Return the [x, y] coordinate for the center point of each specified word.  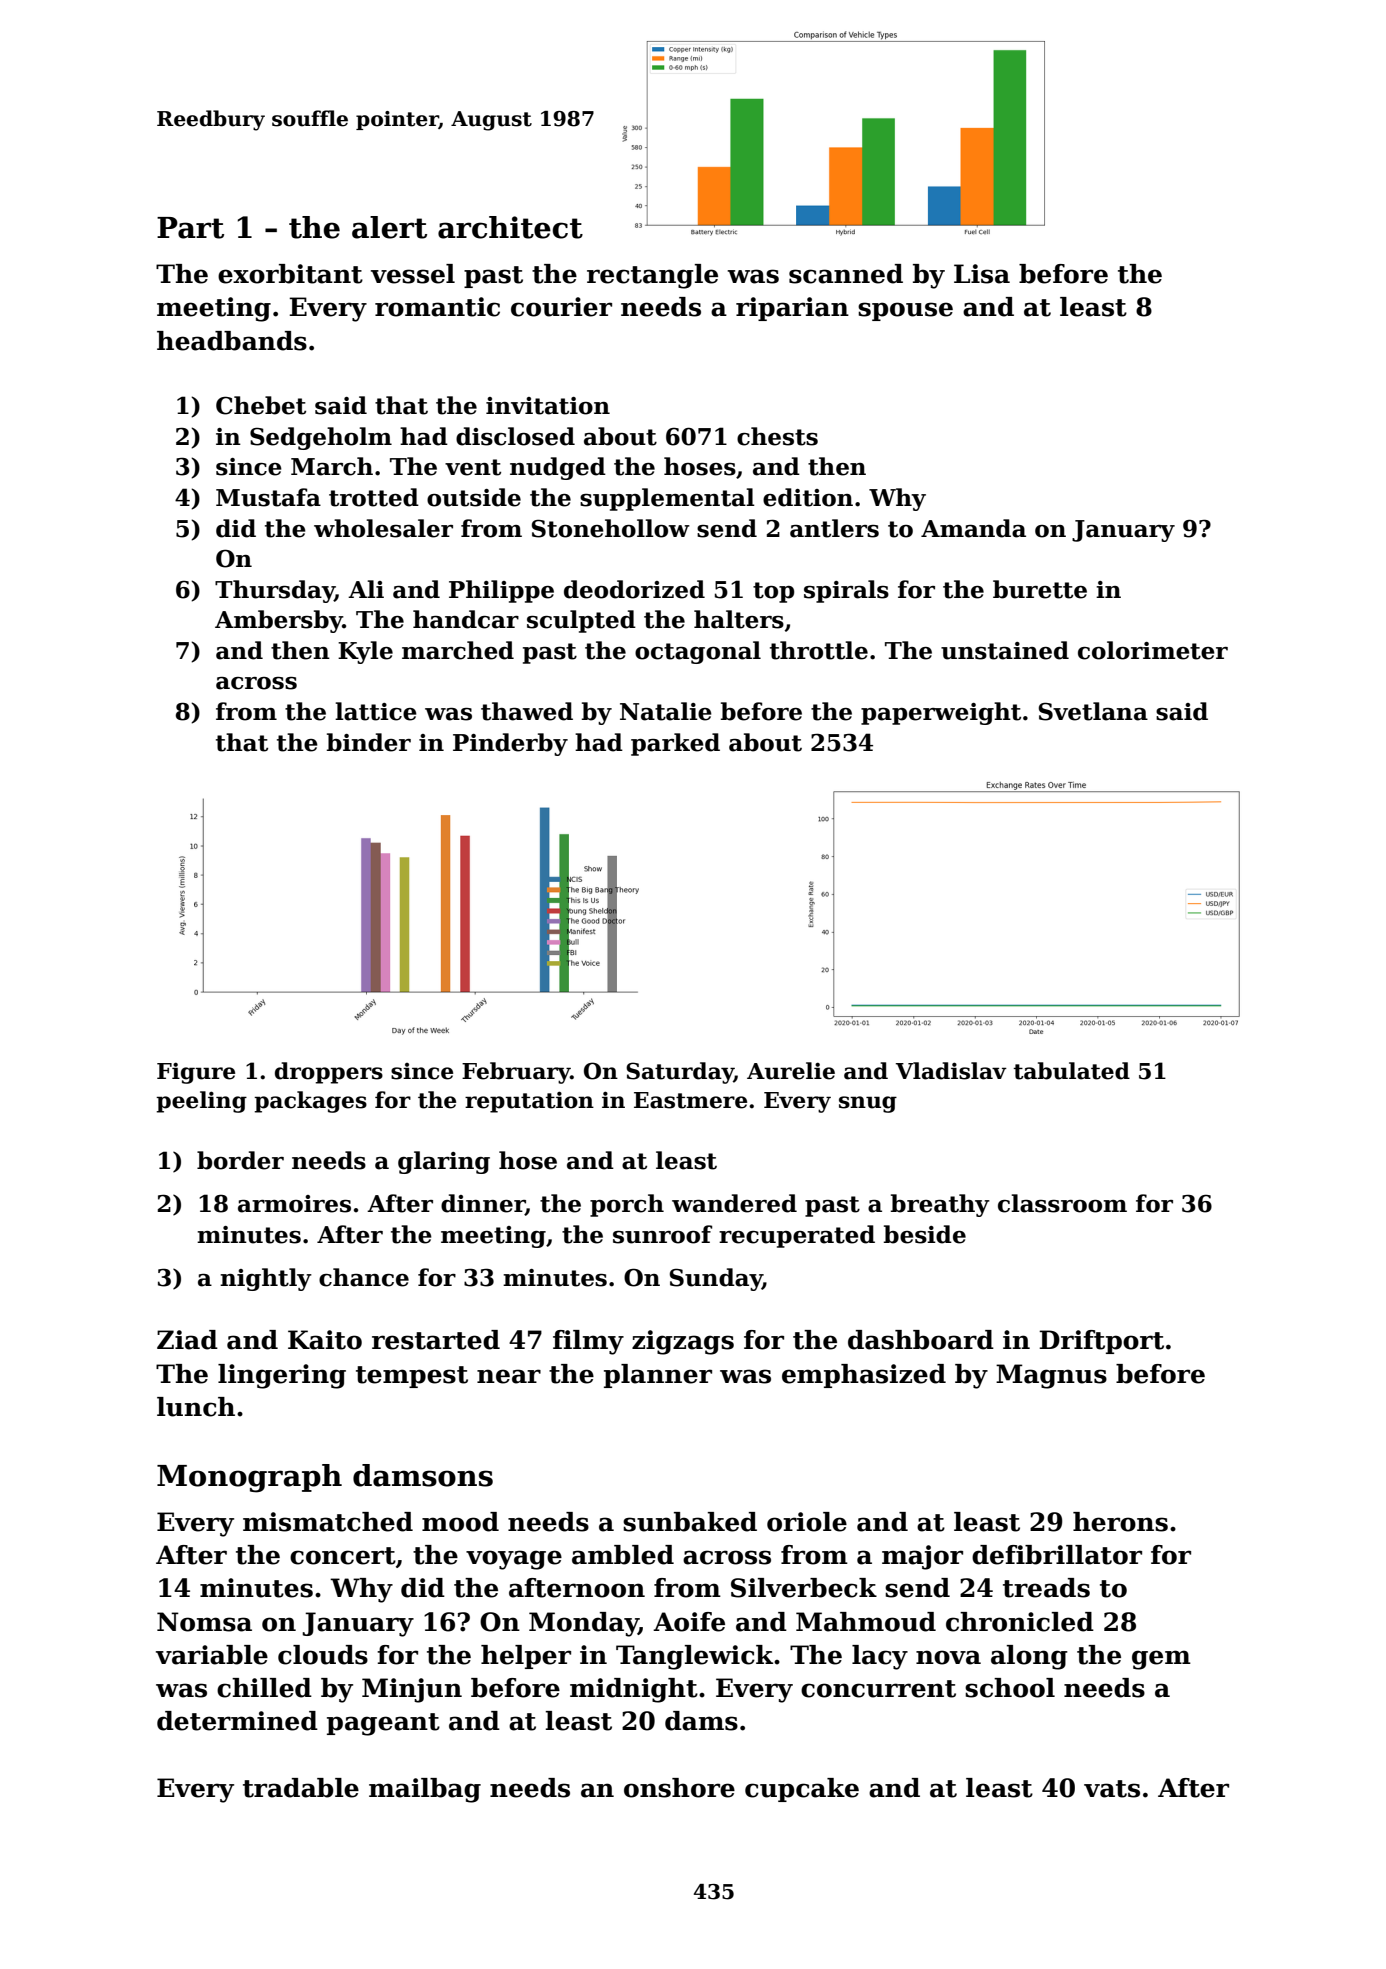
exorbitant [290, 274]
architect [510, 227]
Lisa [982, 274]
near [509, 1376]
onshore [679, 1788]
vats [1112, 1789]
